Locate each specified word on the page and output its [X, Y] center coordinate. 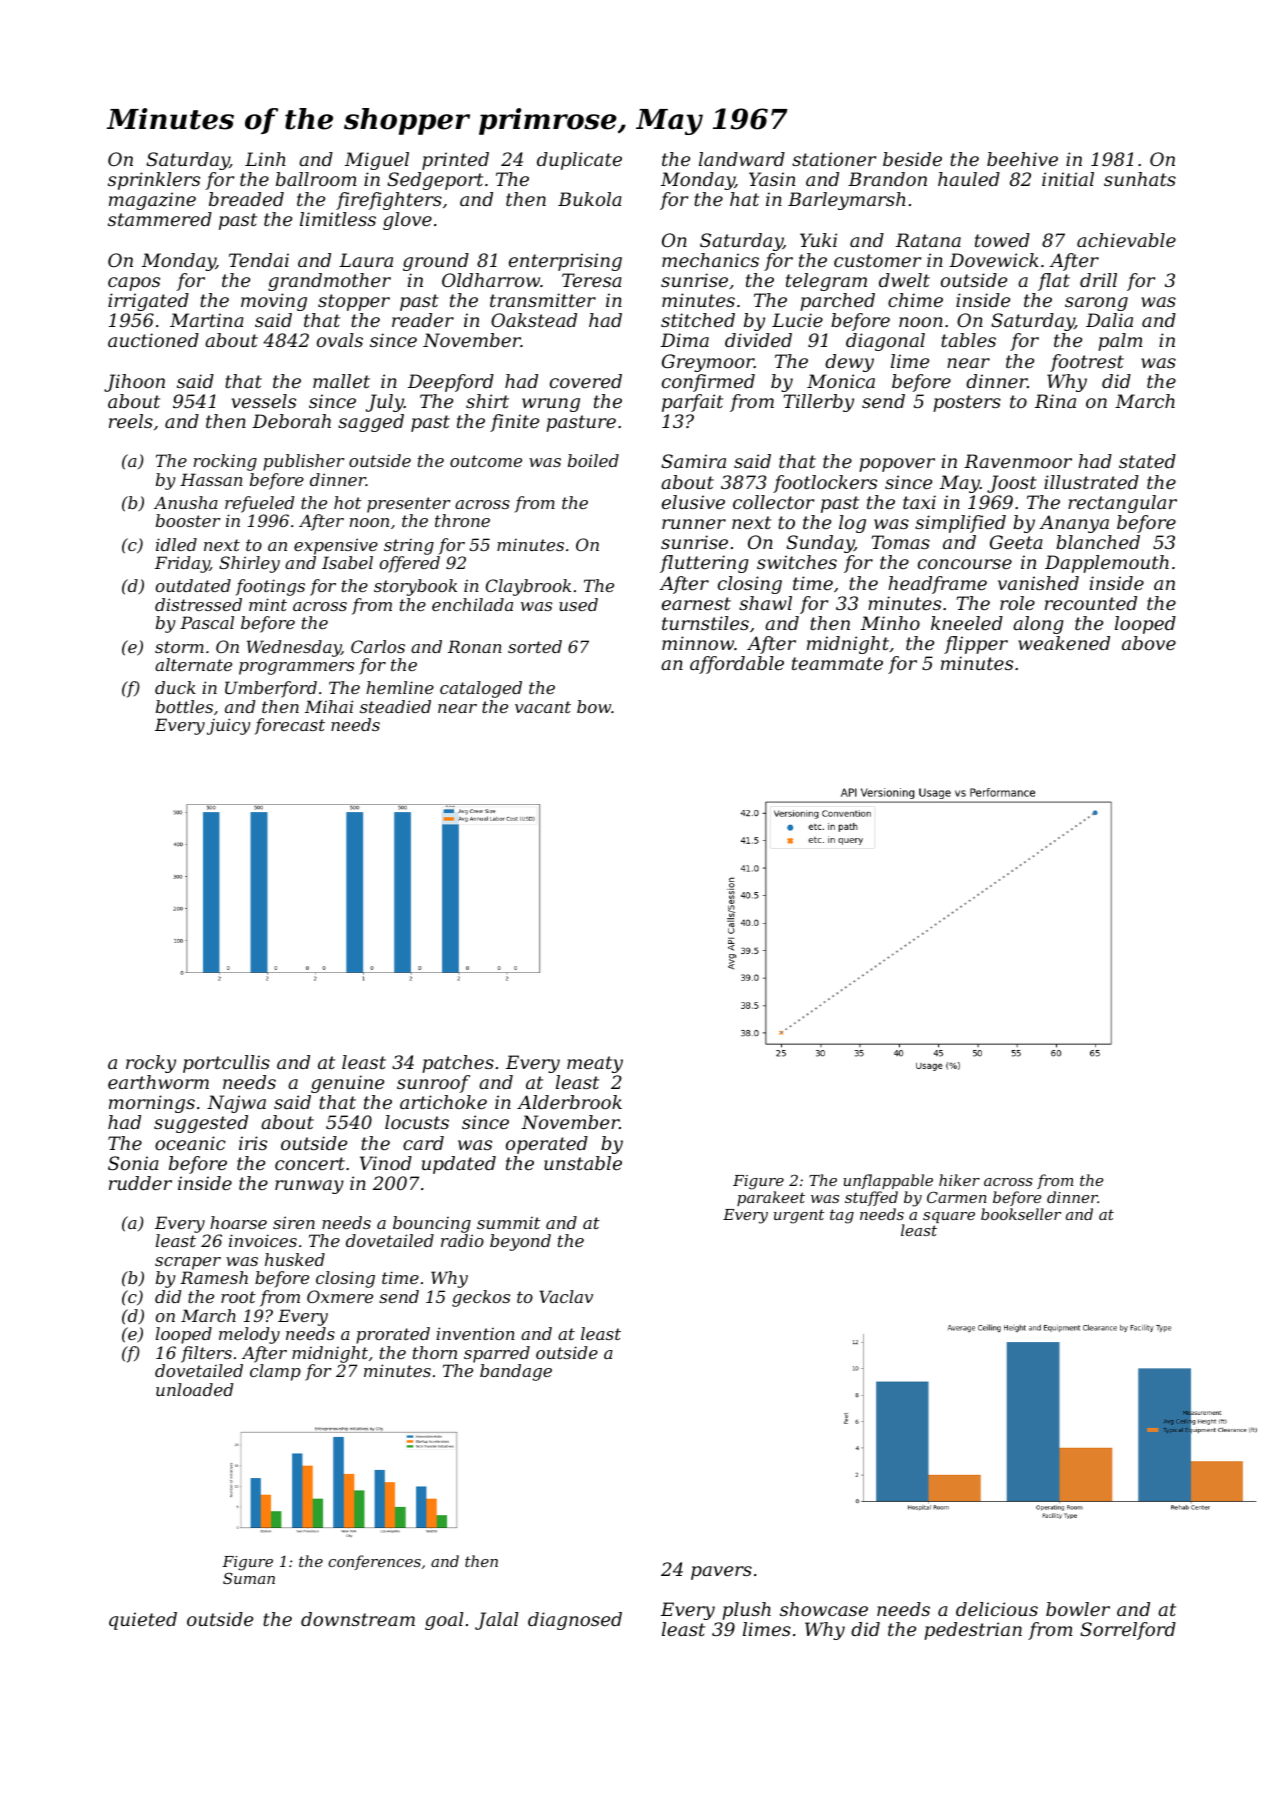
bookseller [1021, 1214]
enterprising [565, 262]
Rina [1055, 401]
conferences [374, 1562]
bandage [516, 1372]
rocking [225, 462]
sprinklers [154, 181]
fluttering [704, 564]
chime [915, 300]
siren [294, 1222]
